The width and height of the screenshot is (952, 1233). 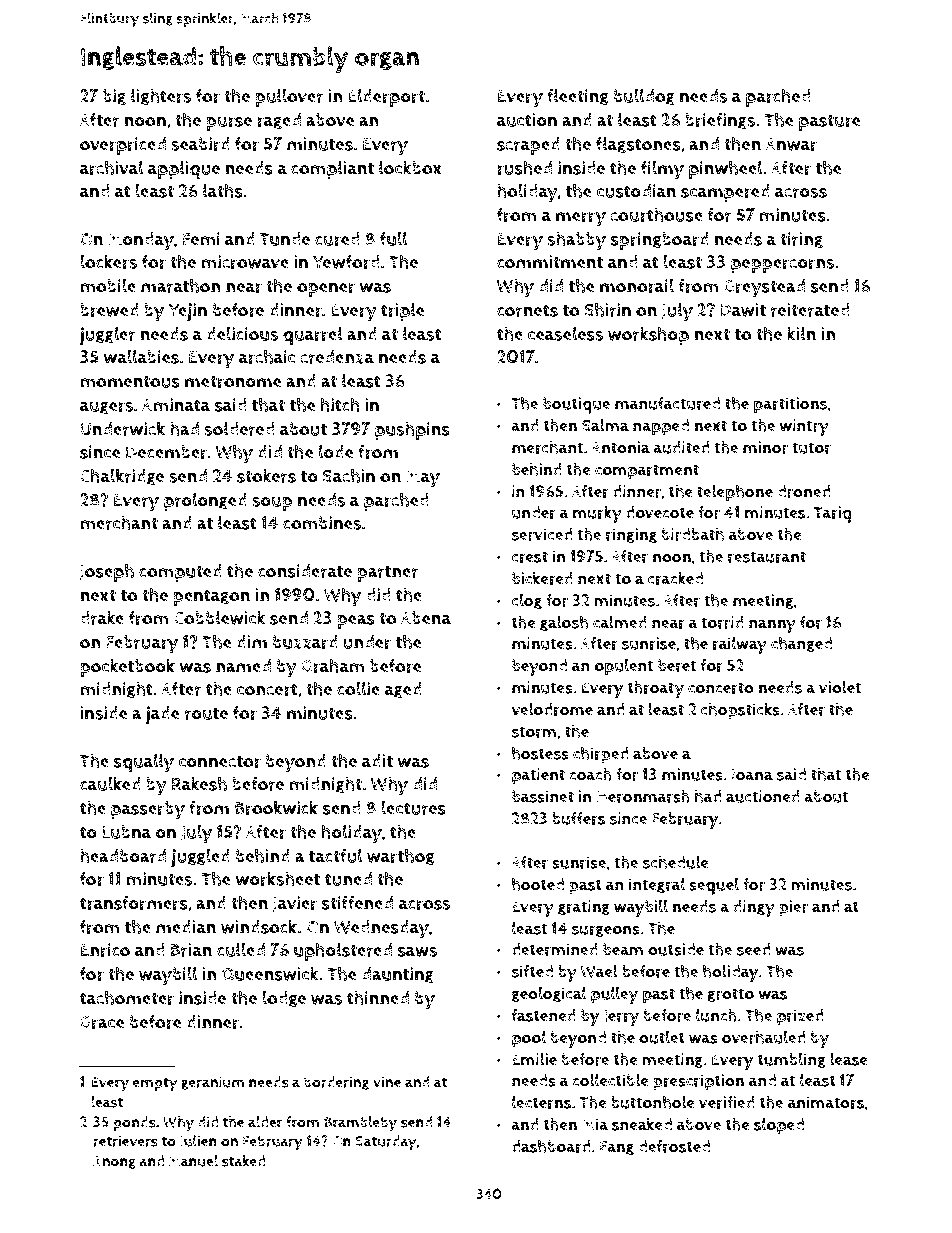 I want to click on outside, so click(x=676, y=949).
